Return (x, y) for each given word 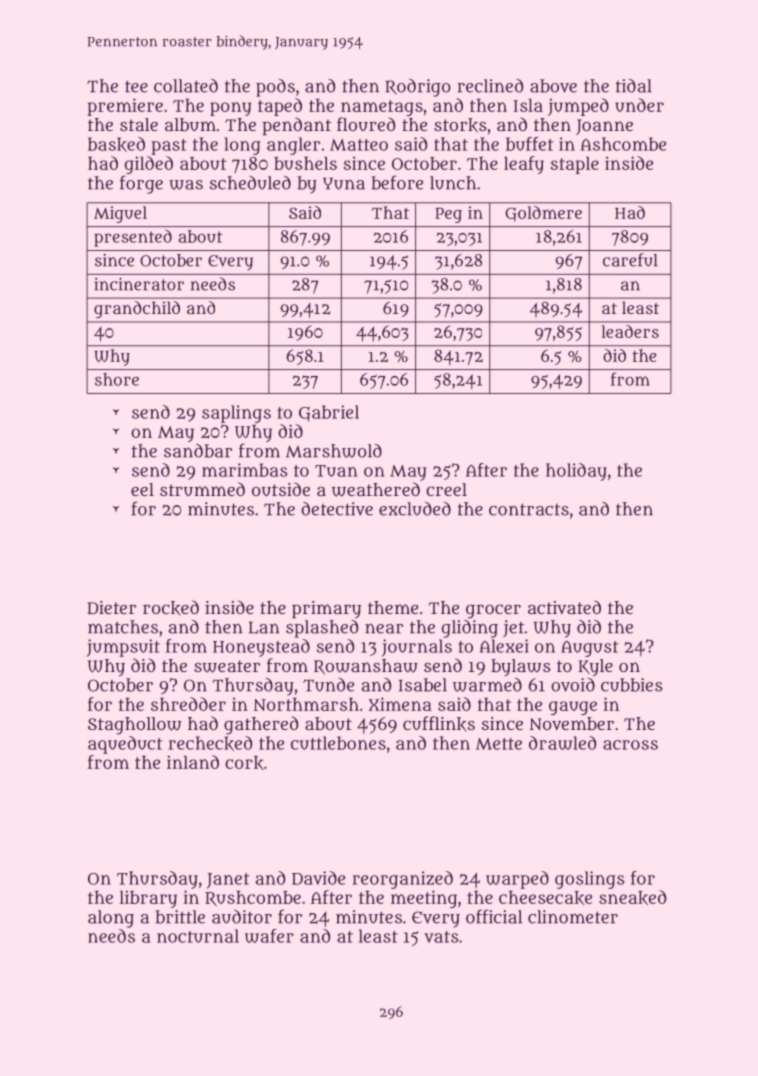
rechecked (210, 743)
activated (564, 607)
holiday (576, 472)
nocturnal (198, 936)
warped (517, 880)
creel (446, 489)
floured (366, 124)
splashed (322, 629)
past (169, 147)
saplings (236, 414)
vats (441, 937)
